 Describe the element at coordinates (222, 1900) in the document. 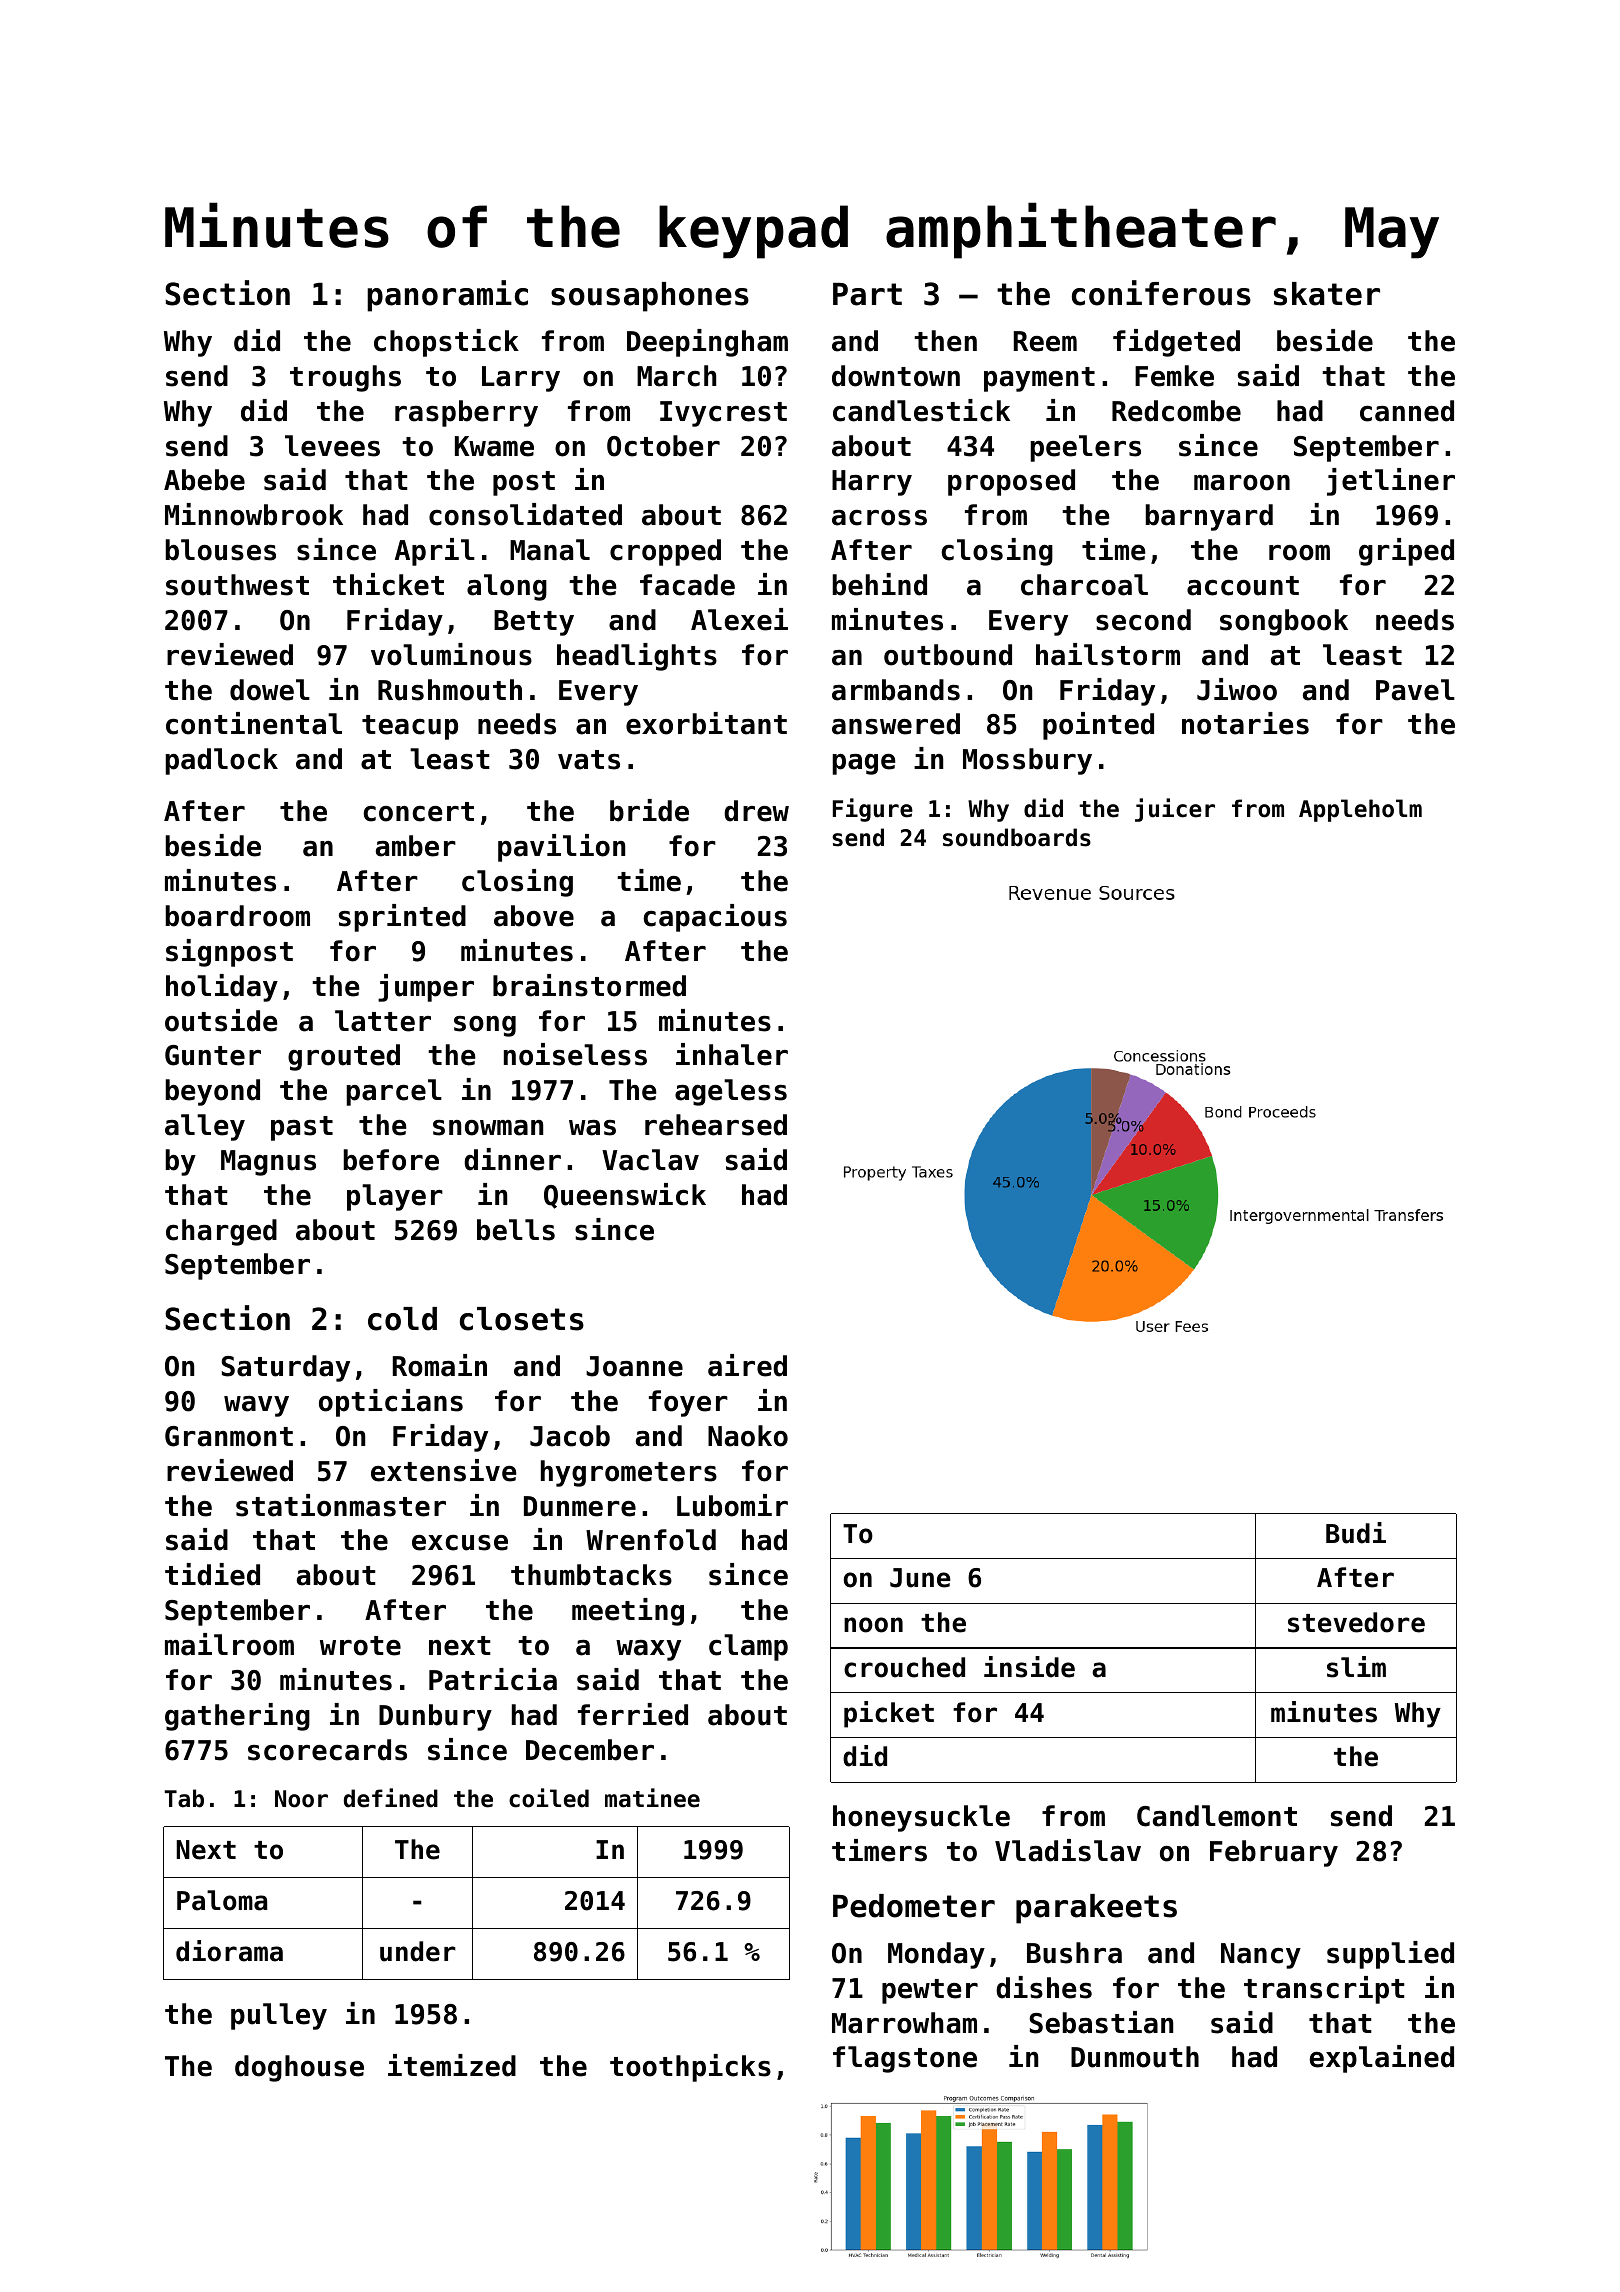

I see `Paloma` at that location.
